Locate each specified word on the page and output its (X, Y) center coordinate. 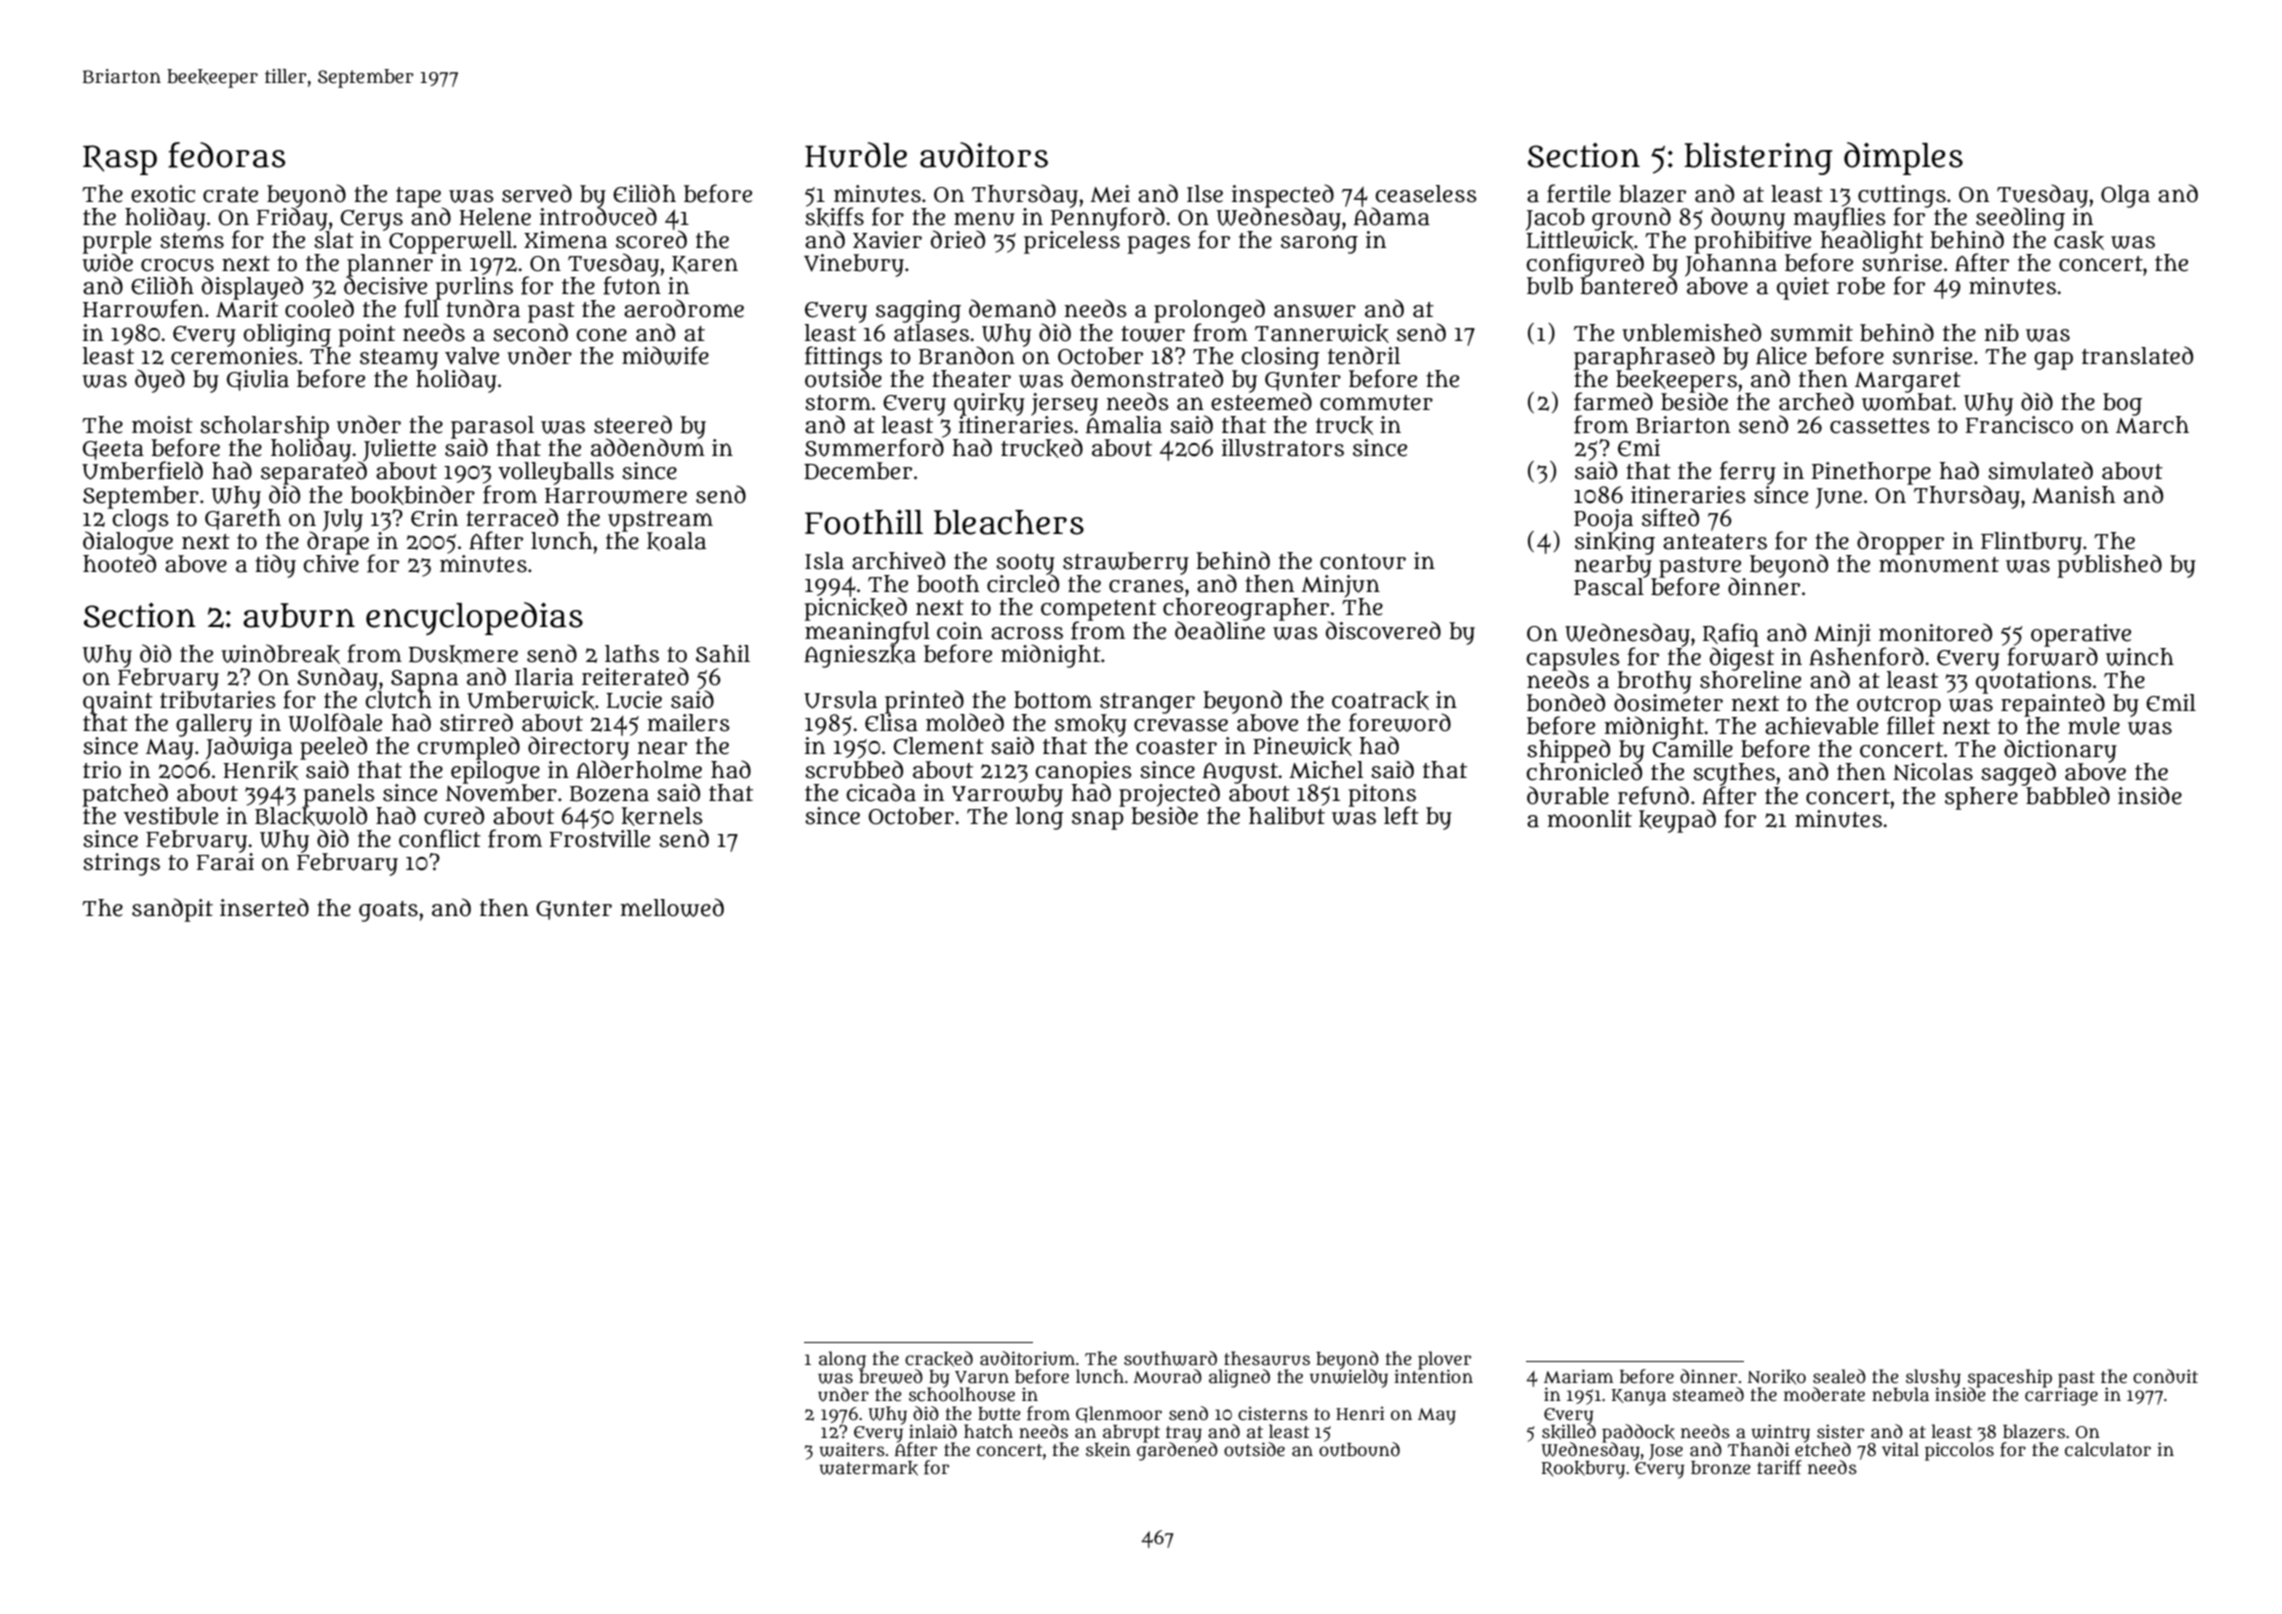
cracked (939, 1359)
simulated (2040, 470)
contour (1363, 562)
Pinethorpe (1871, 473)
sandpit (172, 910)
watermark (868, 1468)
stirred (476, 722)
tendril (1364, 355)
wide (107, 262)
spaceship (2010, 1378)
